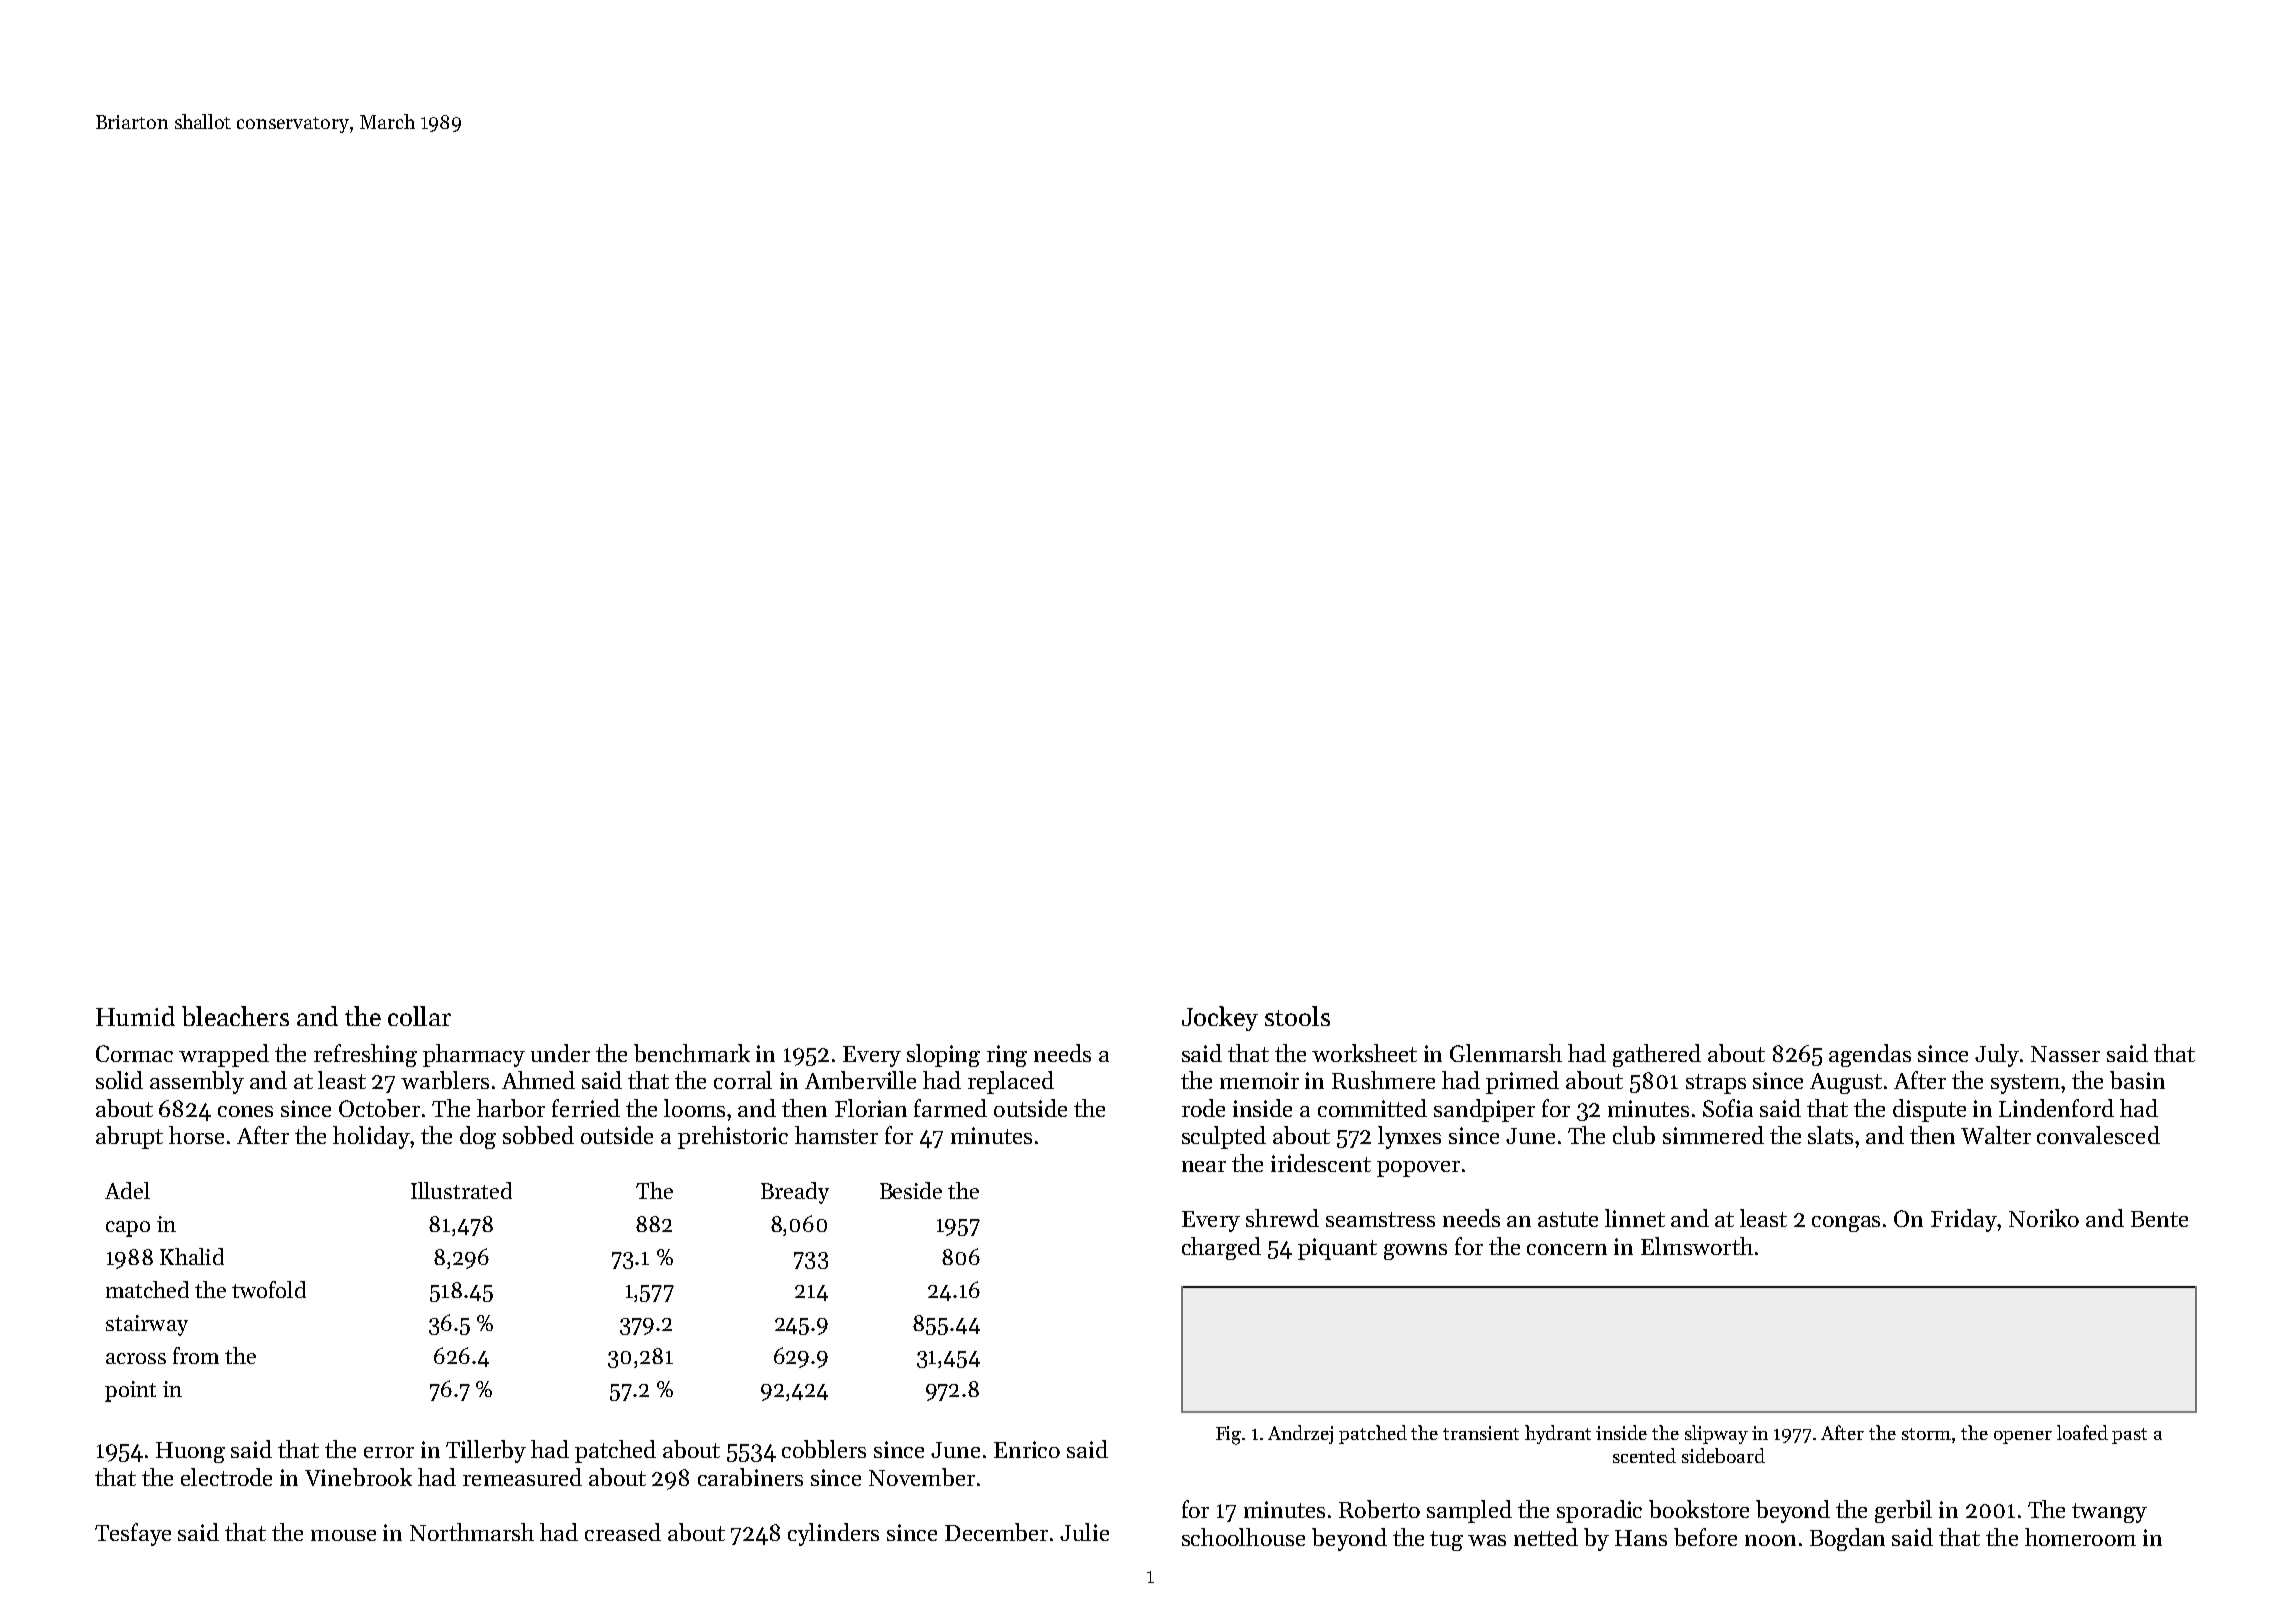  Describe the element at coordinates (2159, 1219) in the document. I see `Bente` at that location.
